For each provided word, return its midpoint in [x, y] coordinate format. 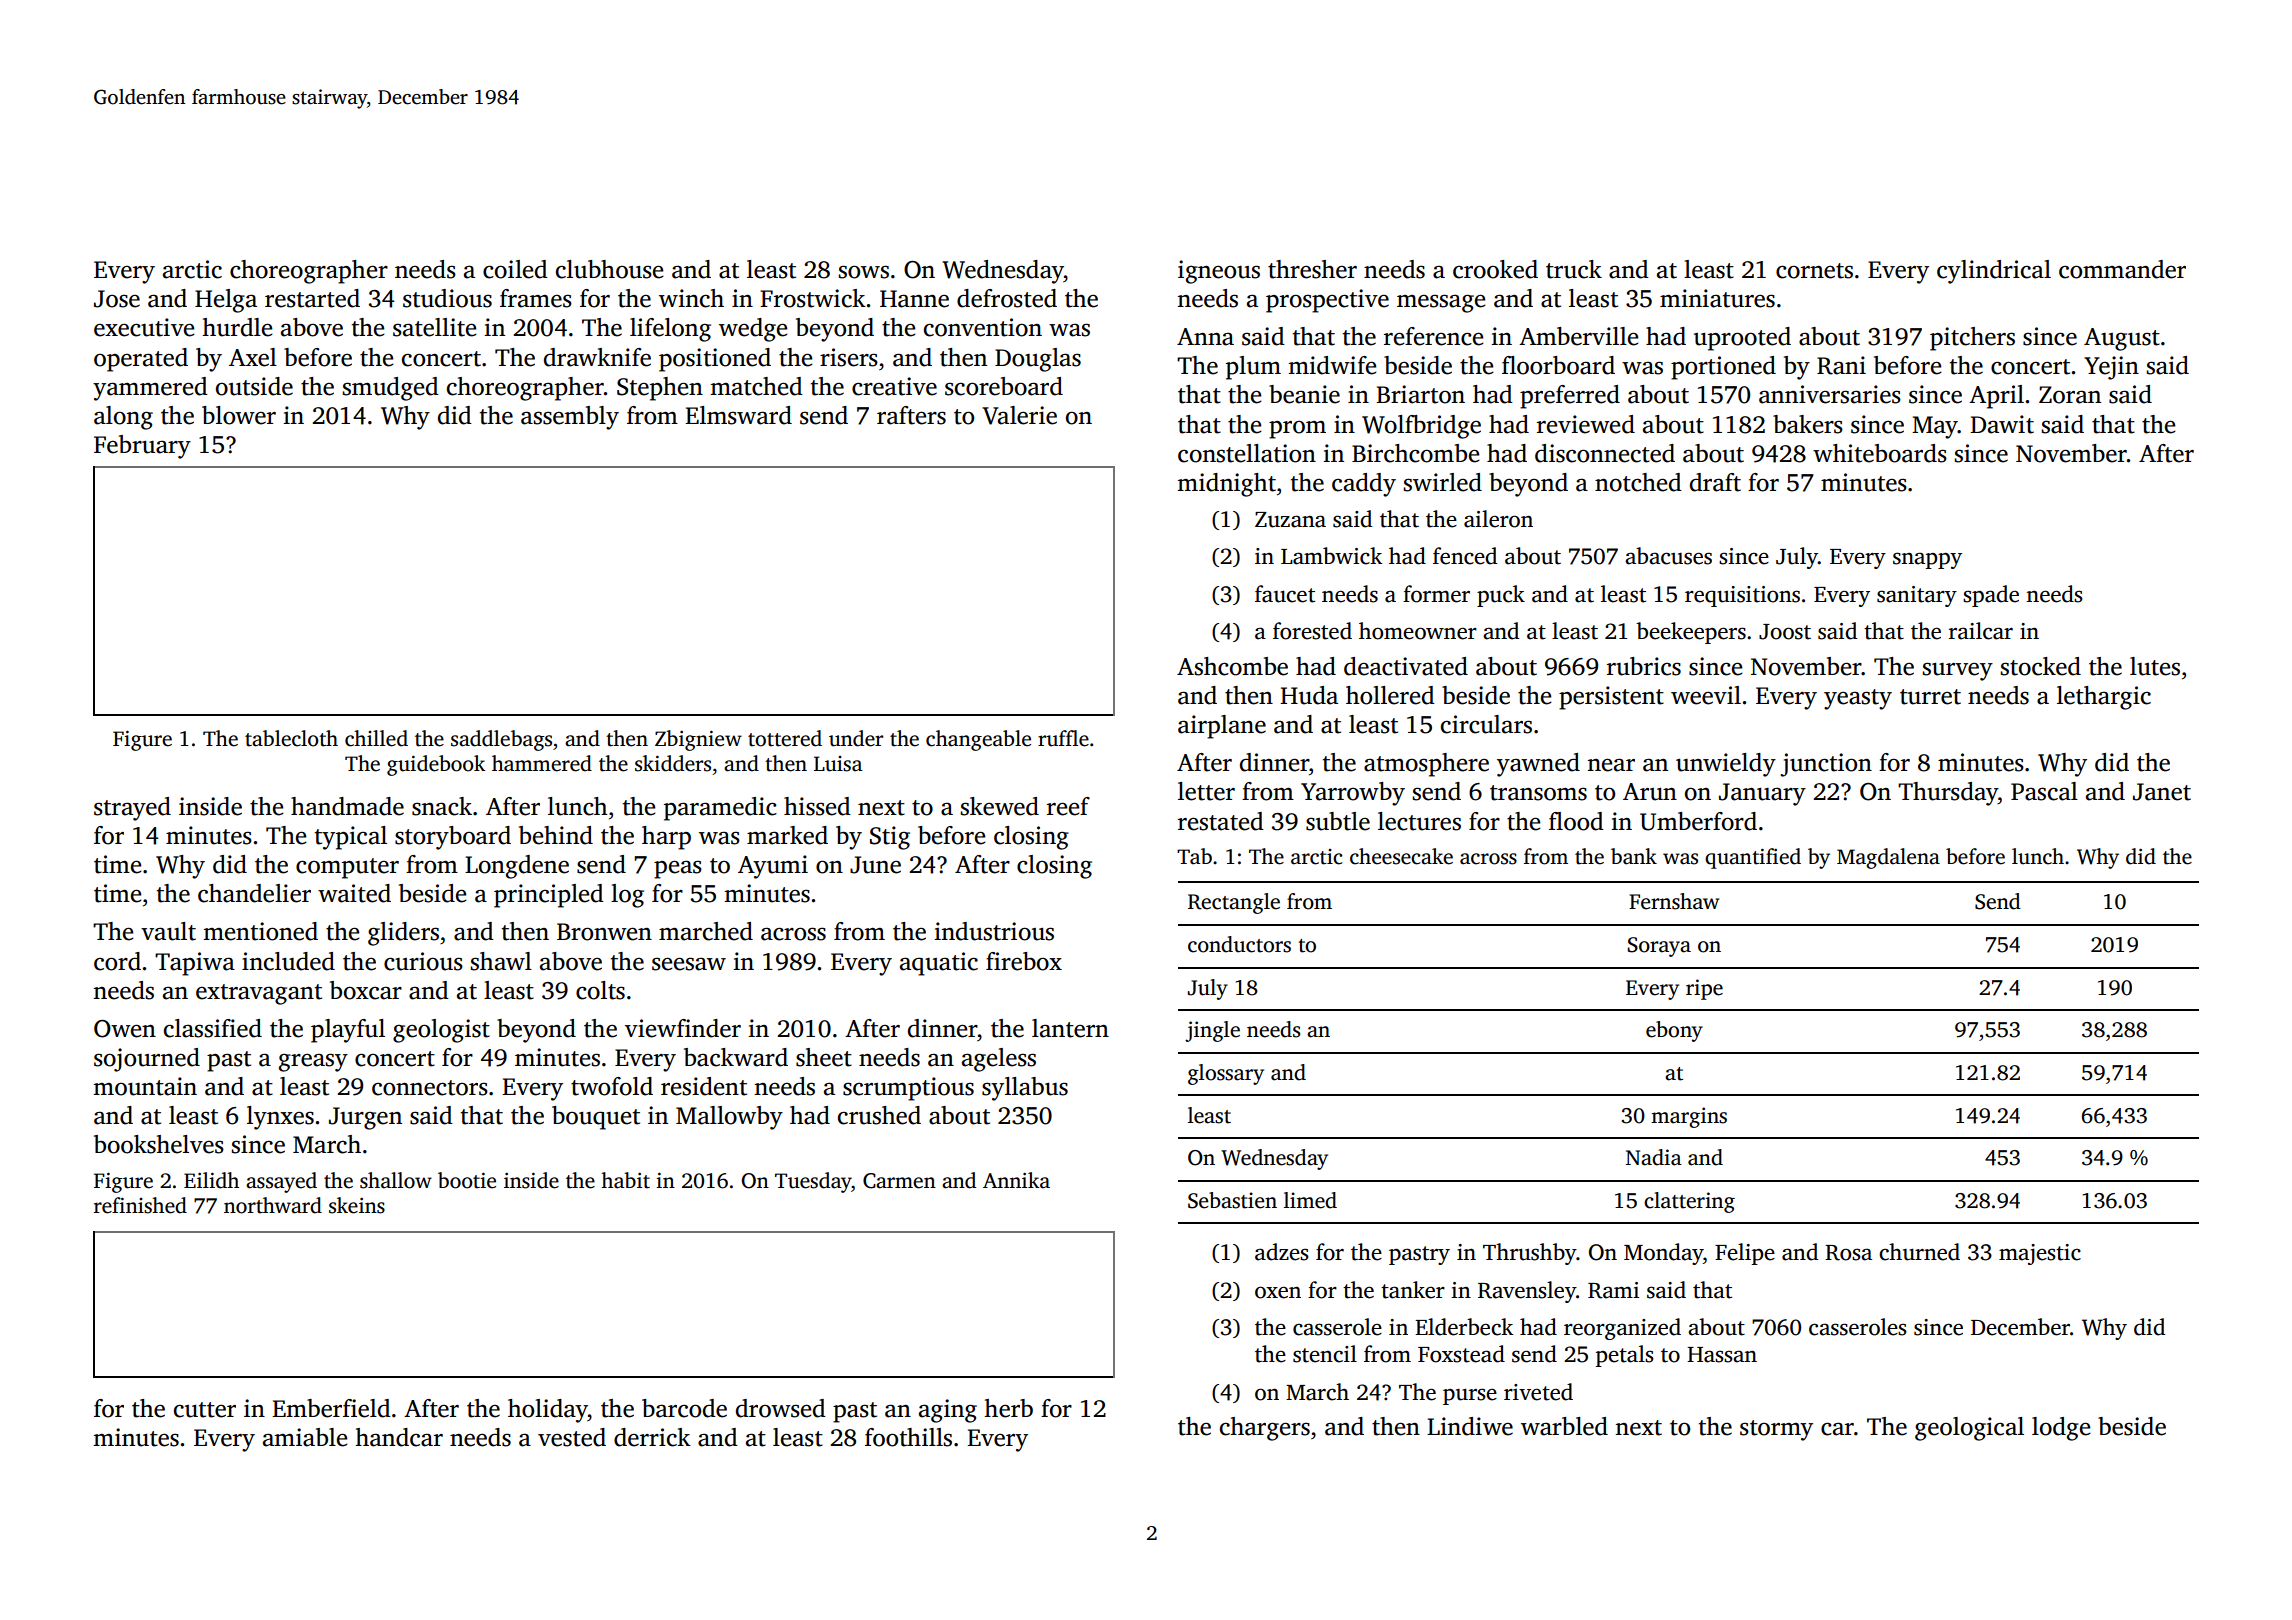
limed [1310, 1200]
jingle [1212, 1031]
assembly [570, 418]
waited [354, 893]
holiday [548, 1411]
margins [1689, 1117]
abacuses [1668, 556]
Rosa [1848, 1253]
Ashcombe [1232, 666]
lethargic [2104, 698]
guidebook [436, 765]
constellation [1247, 453]
